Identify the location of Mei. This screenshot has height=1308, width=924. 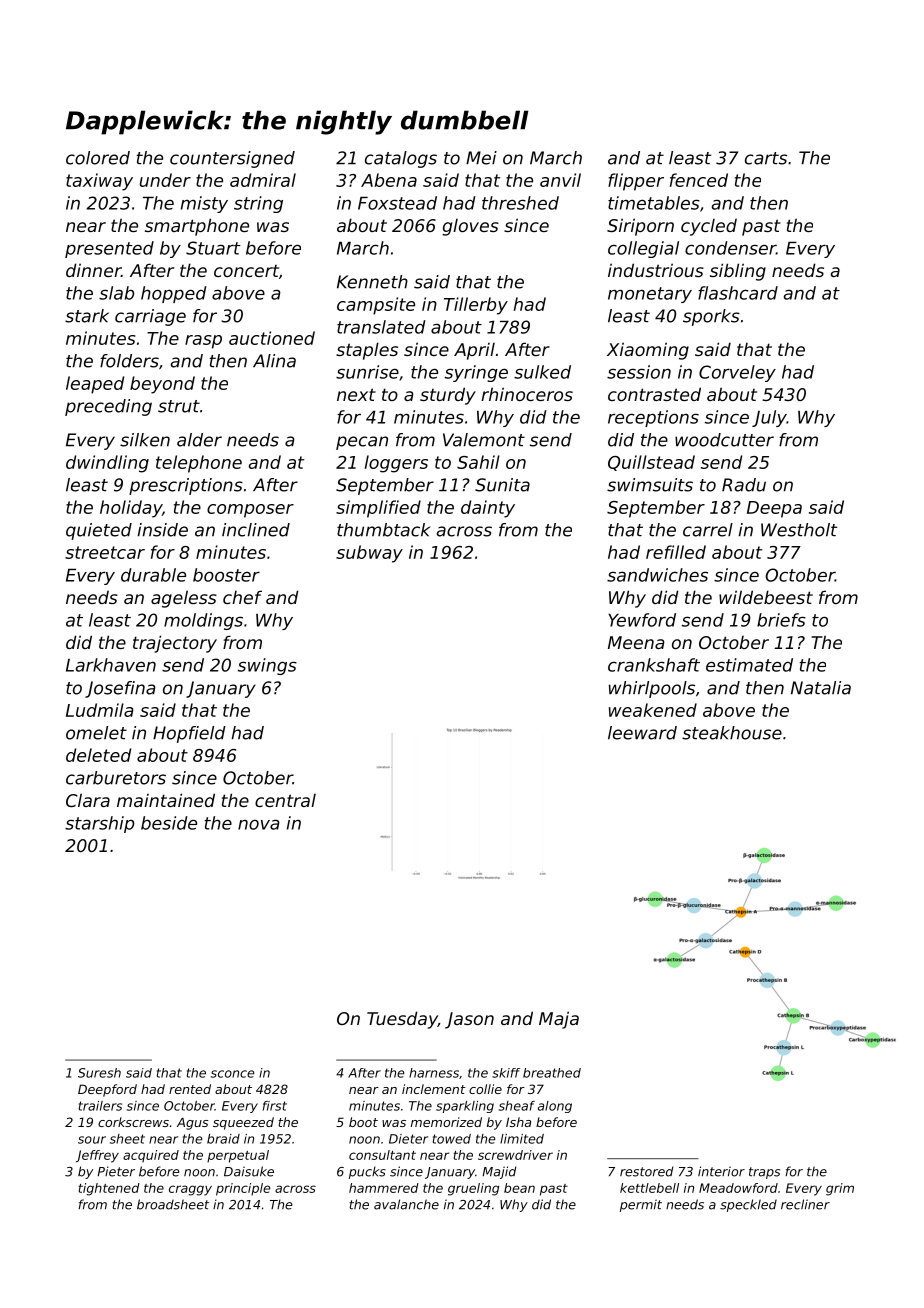
(481, 158).
